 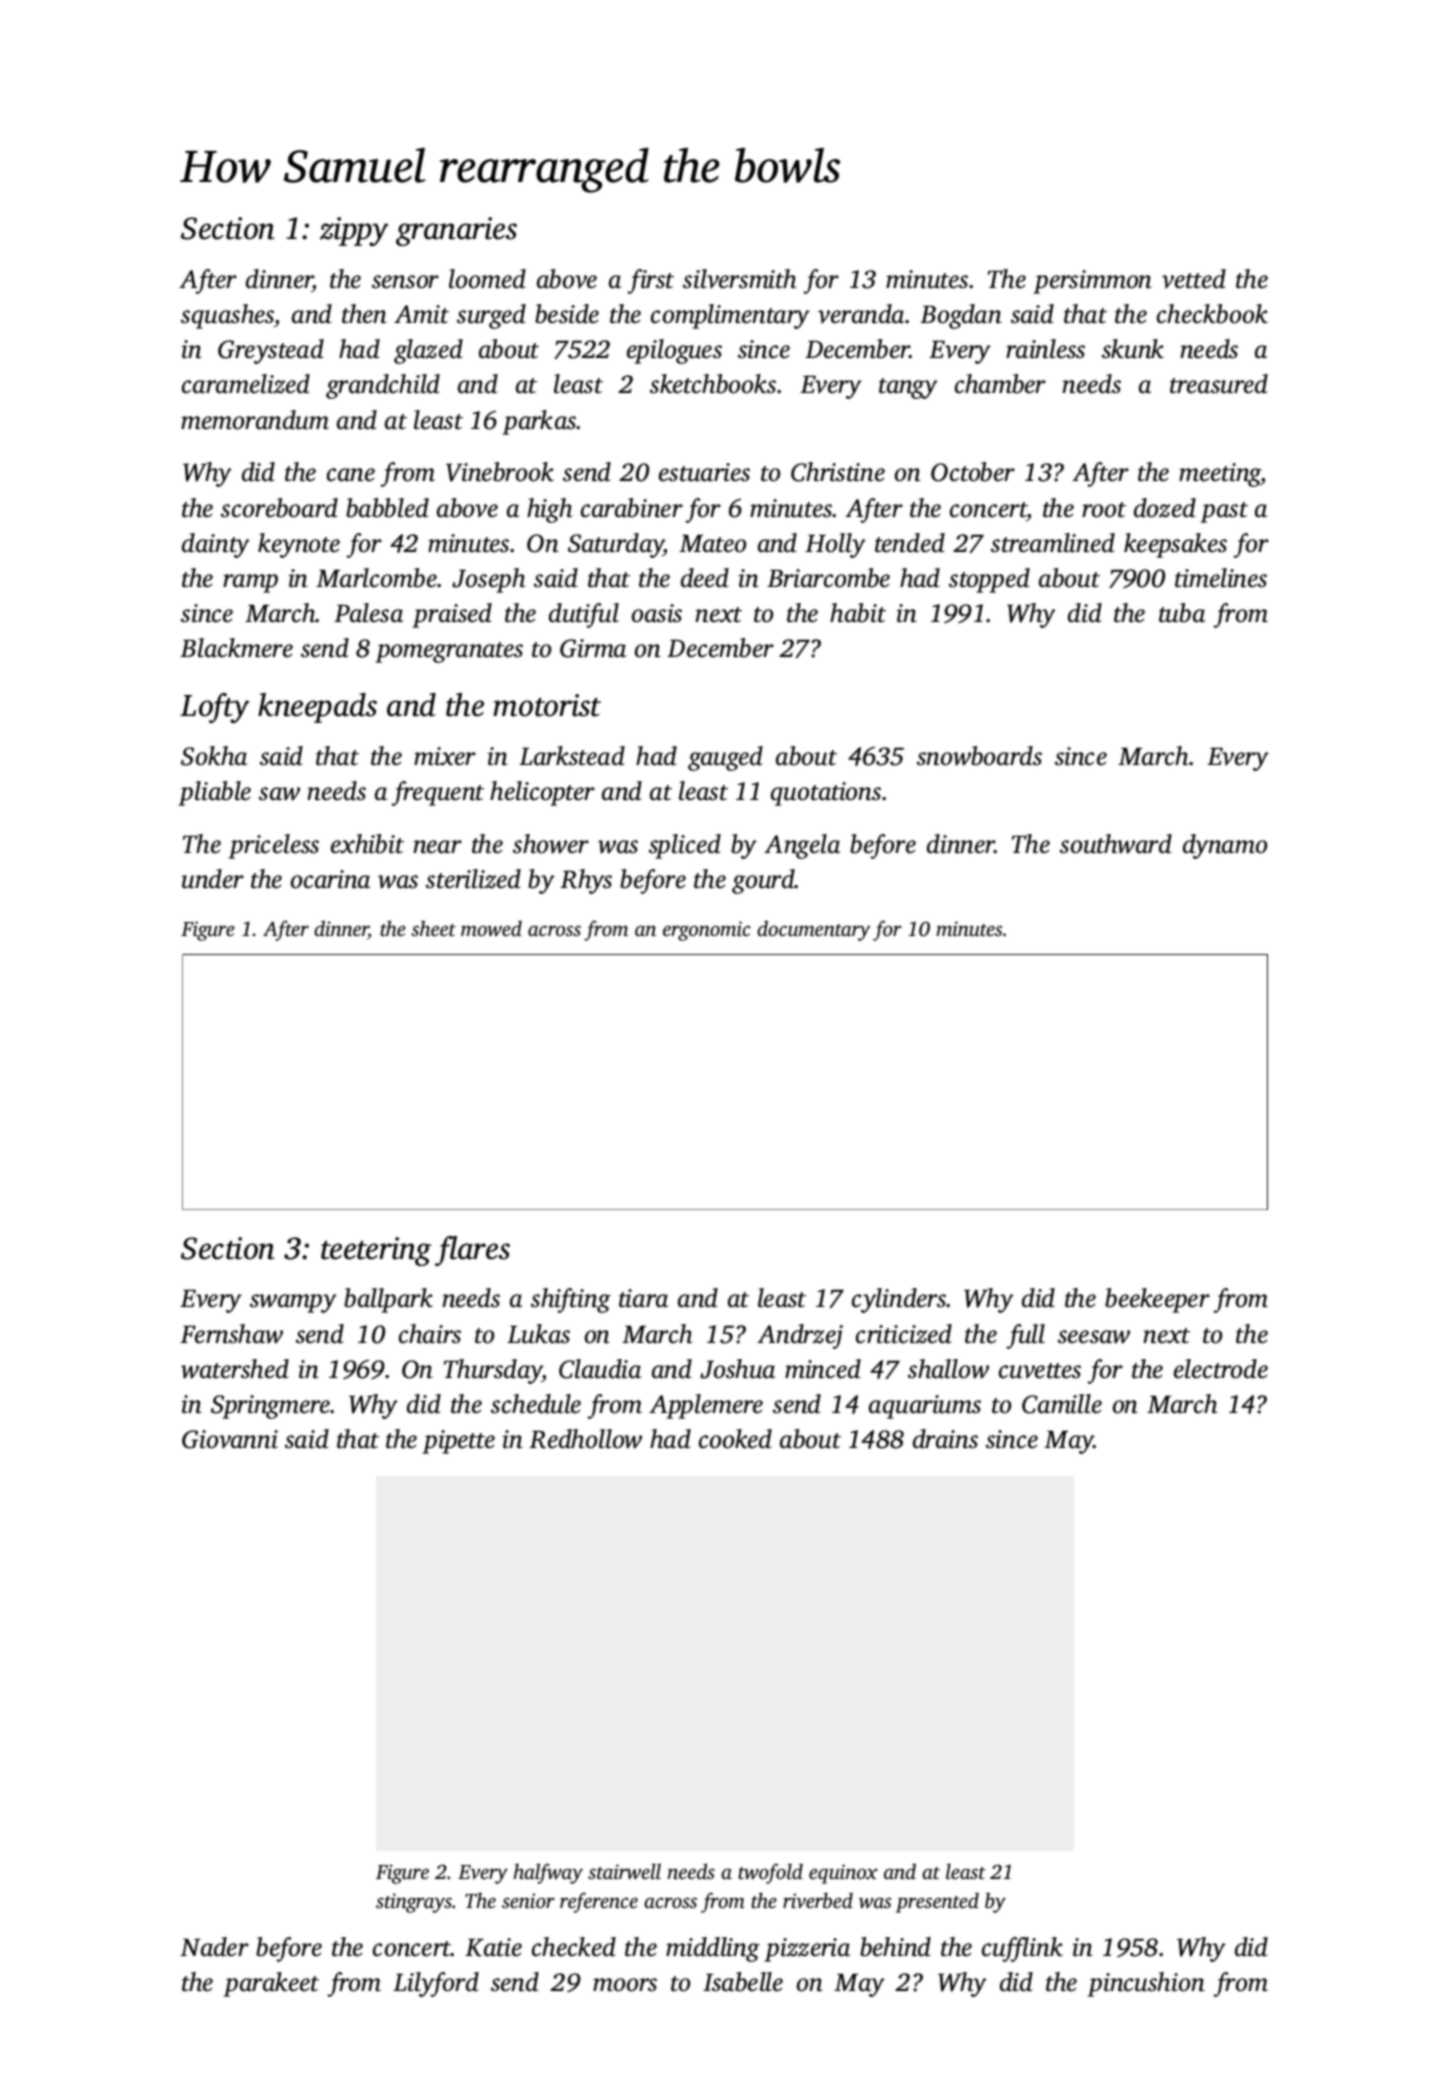 I want to click on persimmon, so click(x=1092, y=282).
